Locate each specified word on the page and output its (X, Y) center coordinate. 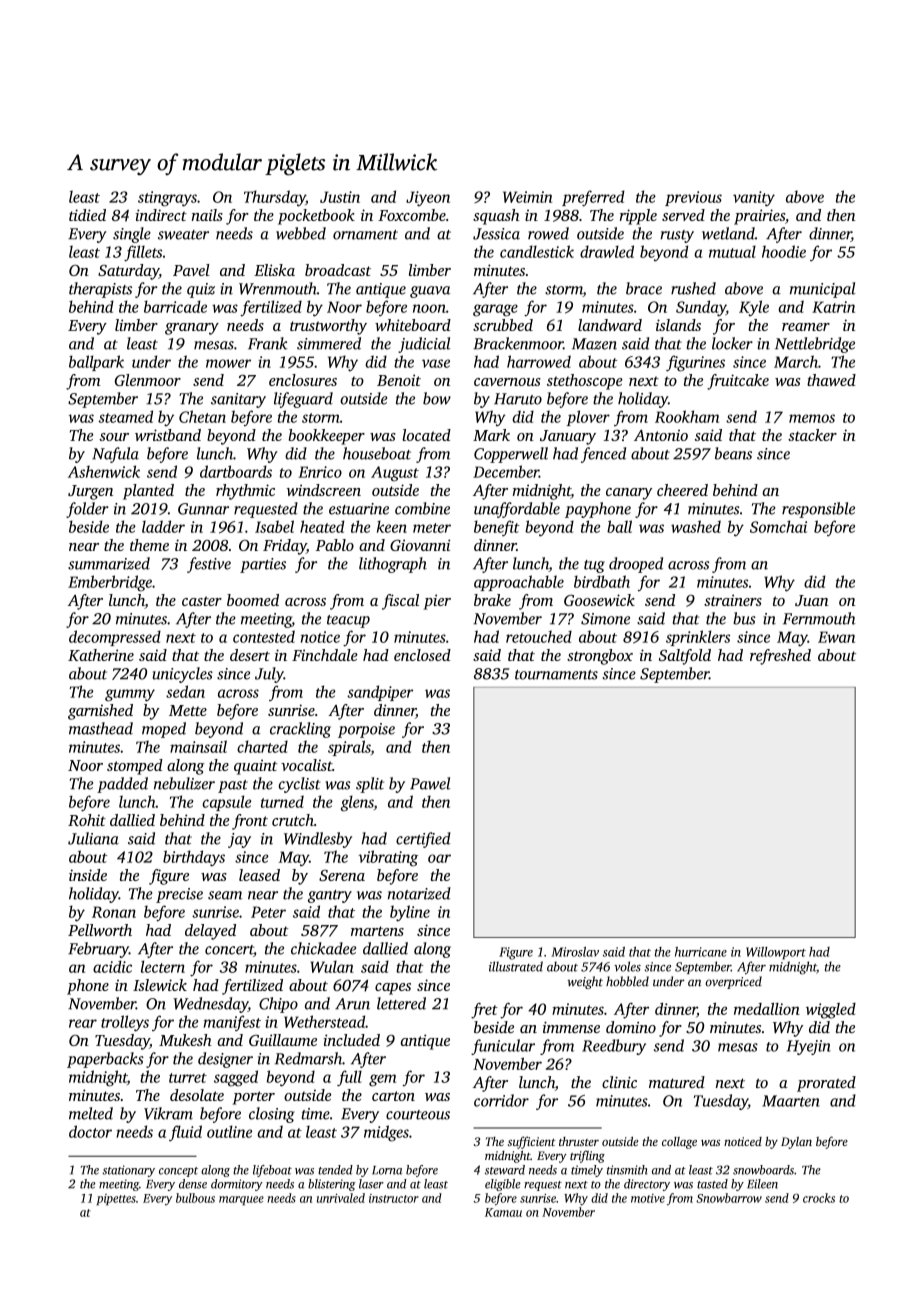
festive (209, 565)
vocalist (306, 765)
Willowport (776, 953)
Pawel (430, 783)
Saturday (128, 272)
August (395, 474)
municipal (823, 290)
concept (178, 1172)
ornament (365, 235)
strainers (733, 600)
